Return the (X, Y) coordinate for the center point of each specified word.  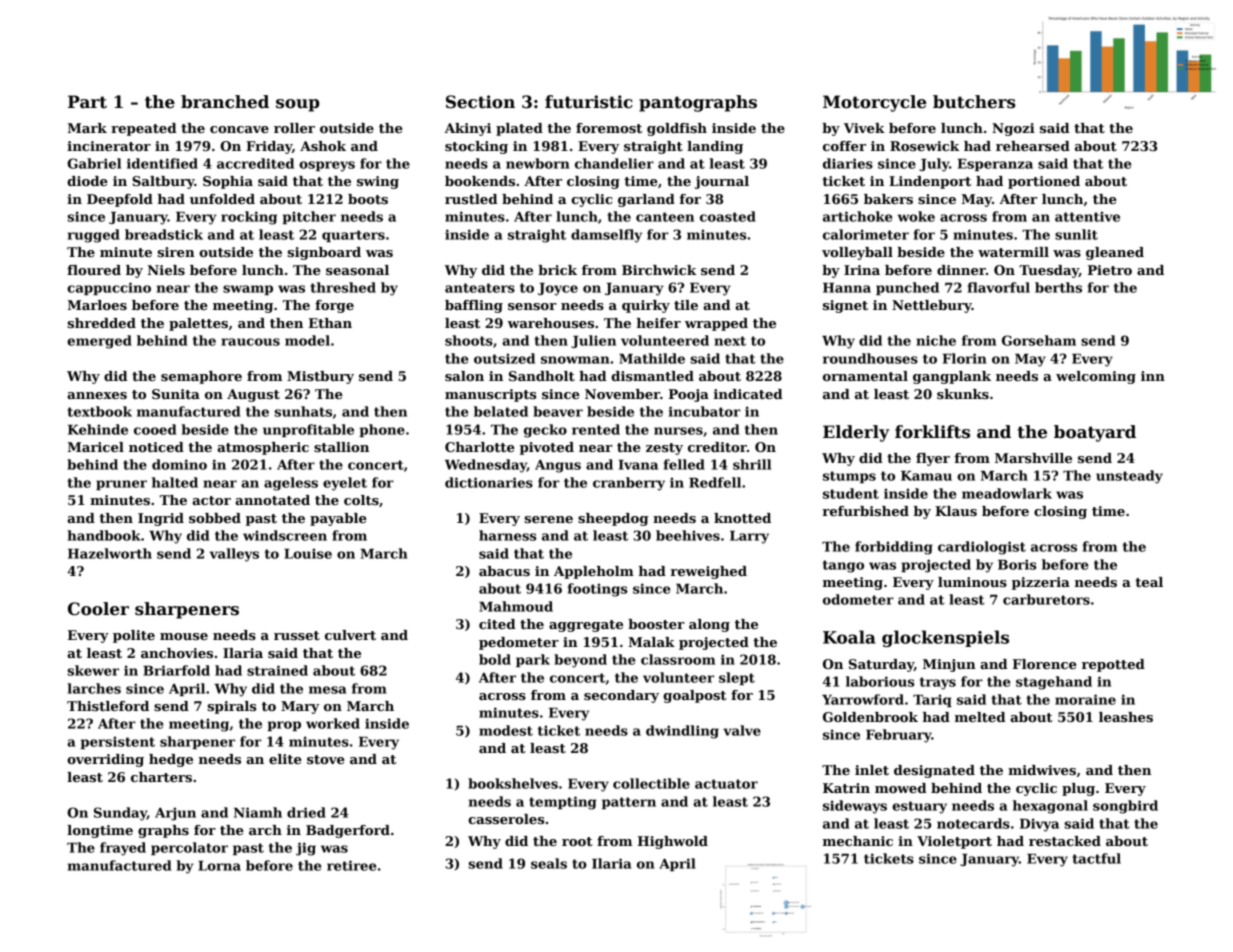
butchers (974, 102)
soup (297, 105)
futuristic (589, 102)
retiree (351, 865)
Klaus (956, 511)
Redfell (715, 482)
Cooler (98, 609)
